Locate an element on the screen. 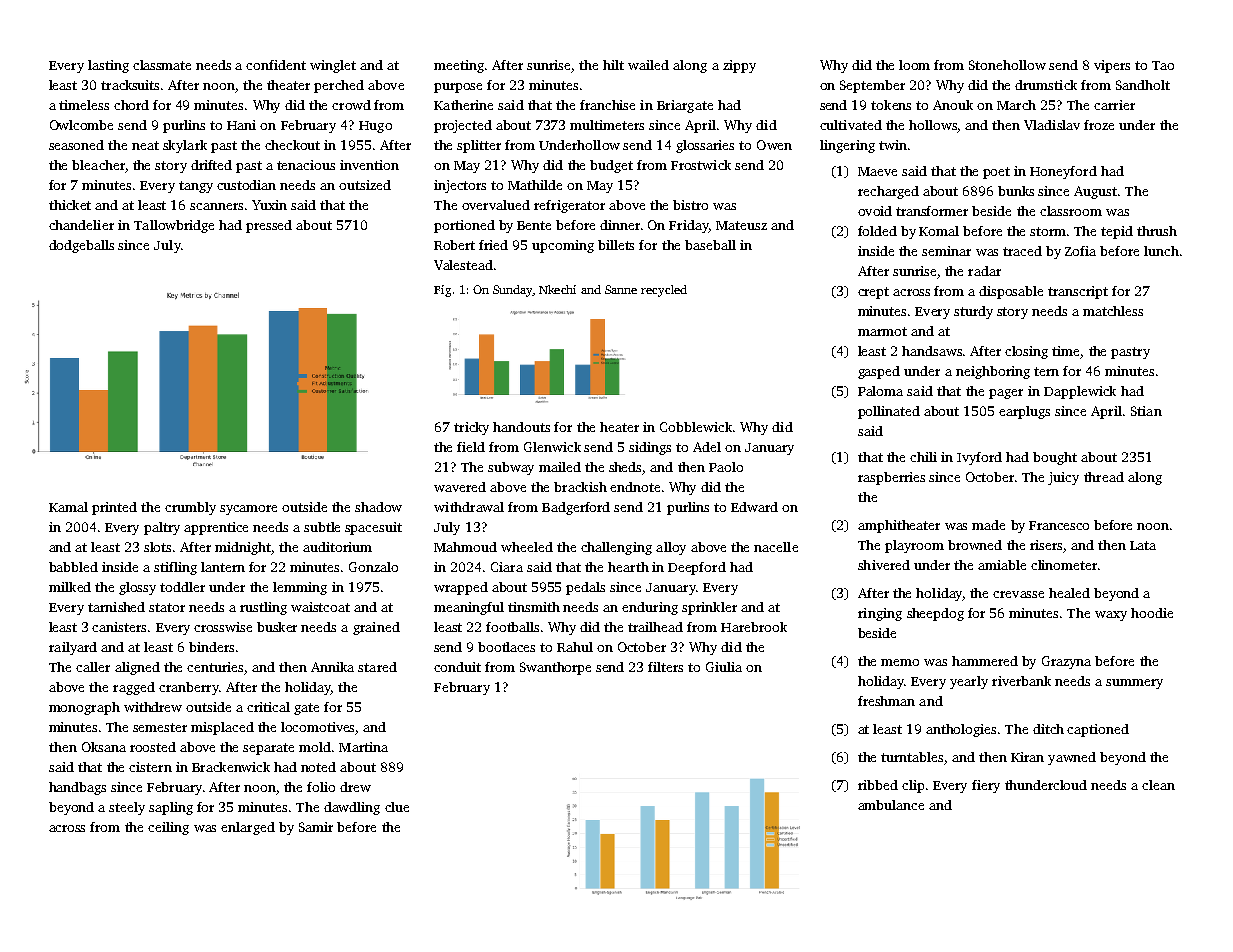  nacelle is located at coordinates (776, 547).
